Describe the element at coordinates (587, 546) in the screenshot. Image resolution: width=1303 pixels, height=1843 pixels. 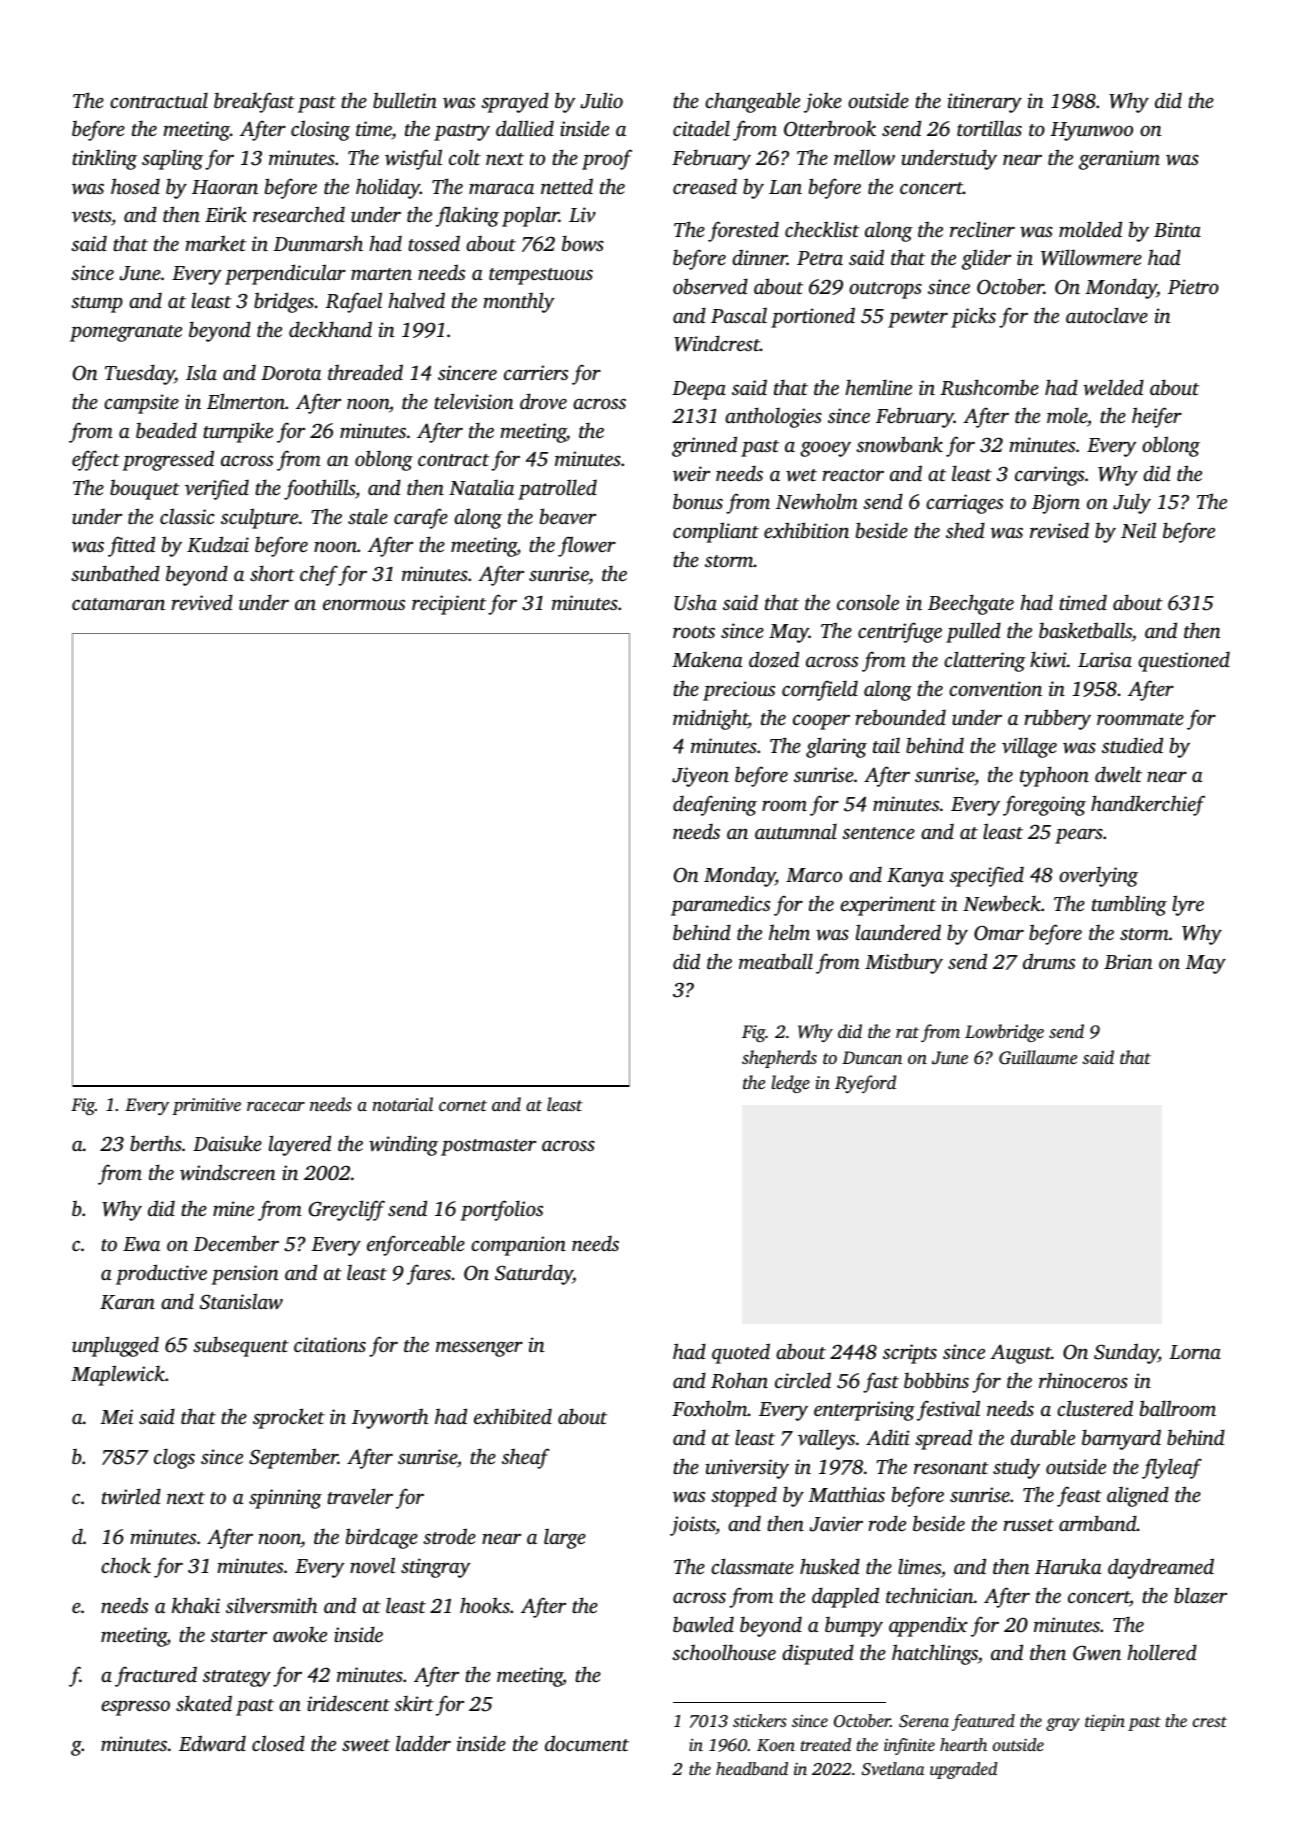
I see `flower` at that location.
